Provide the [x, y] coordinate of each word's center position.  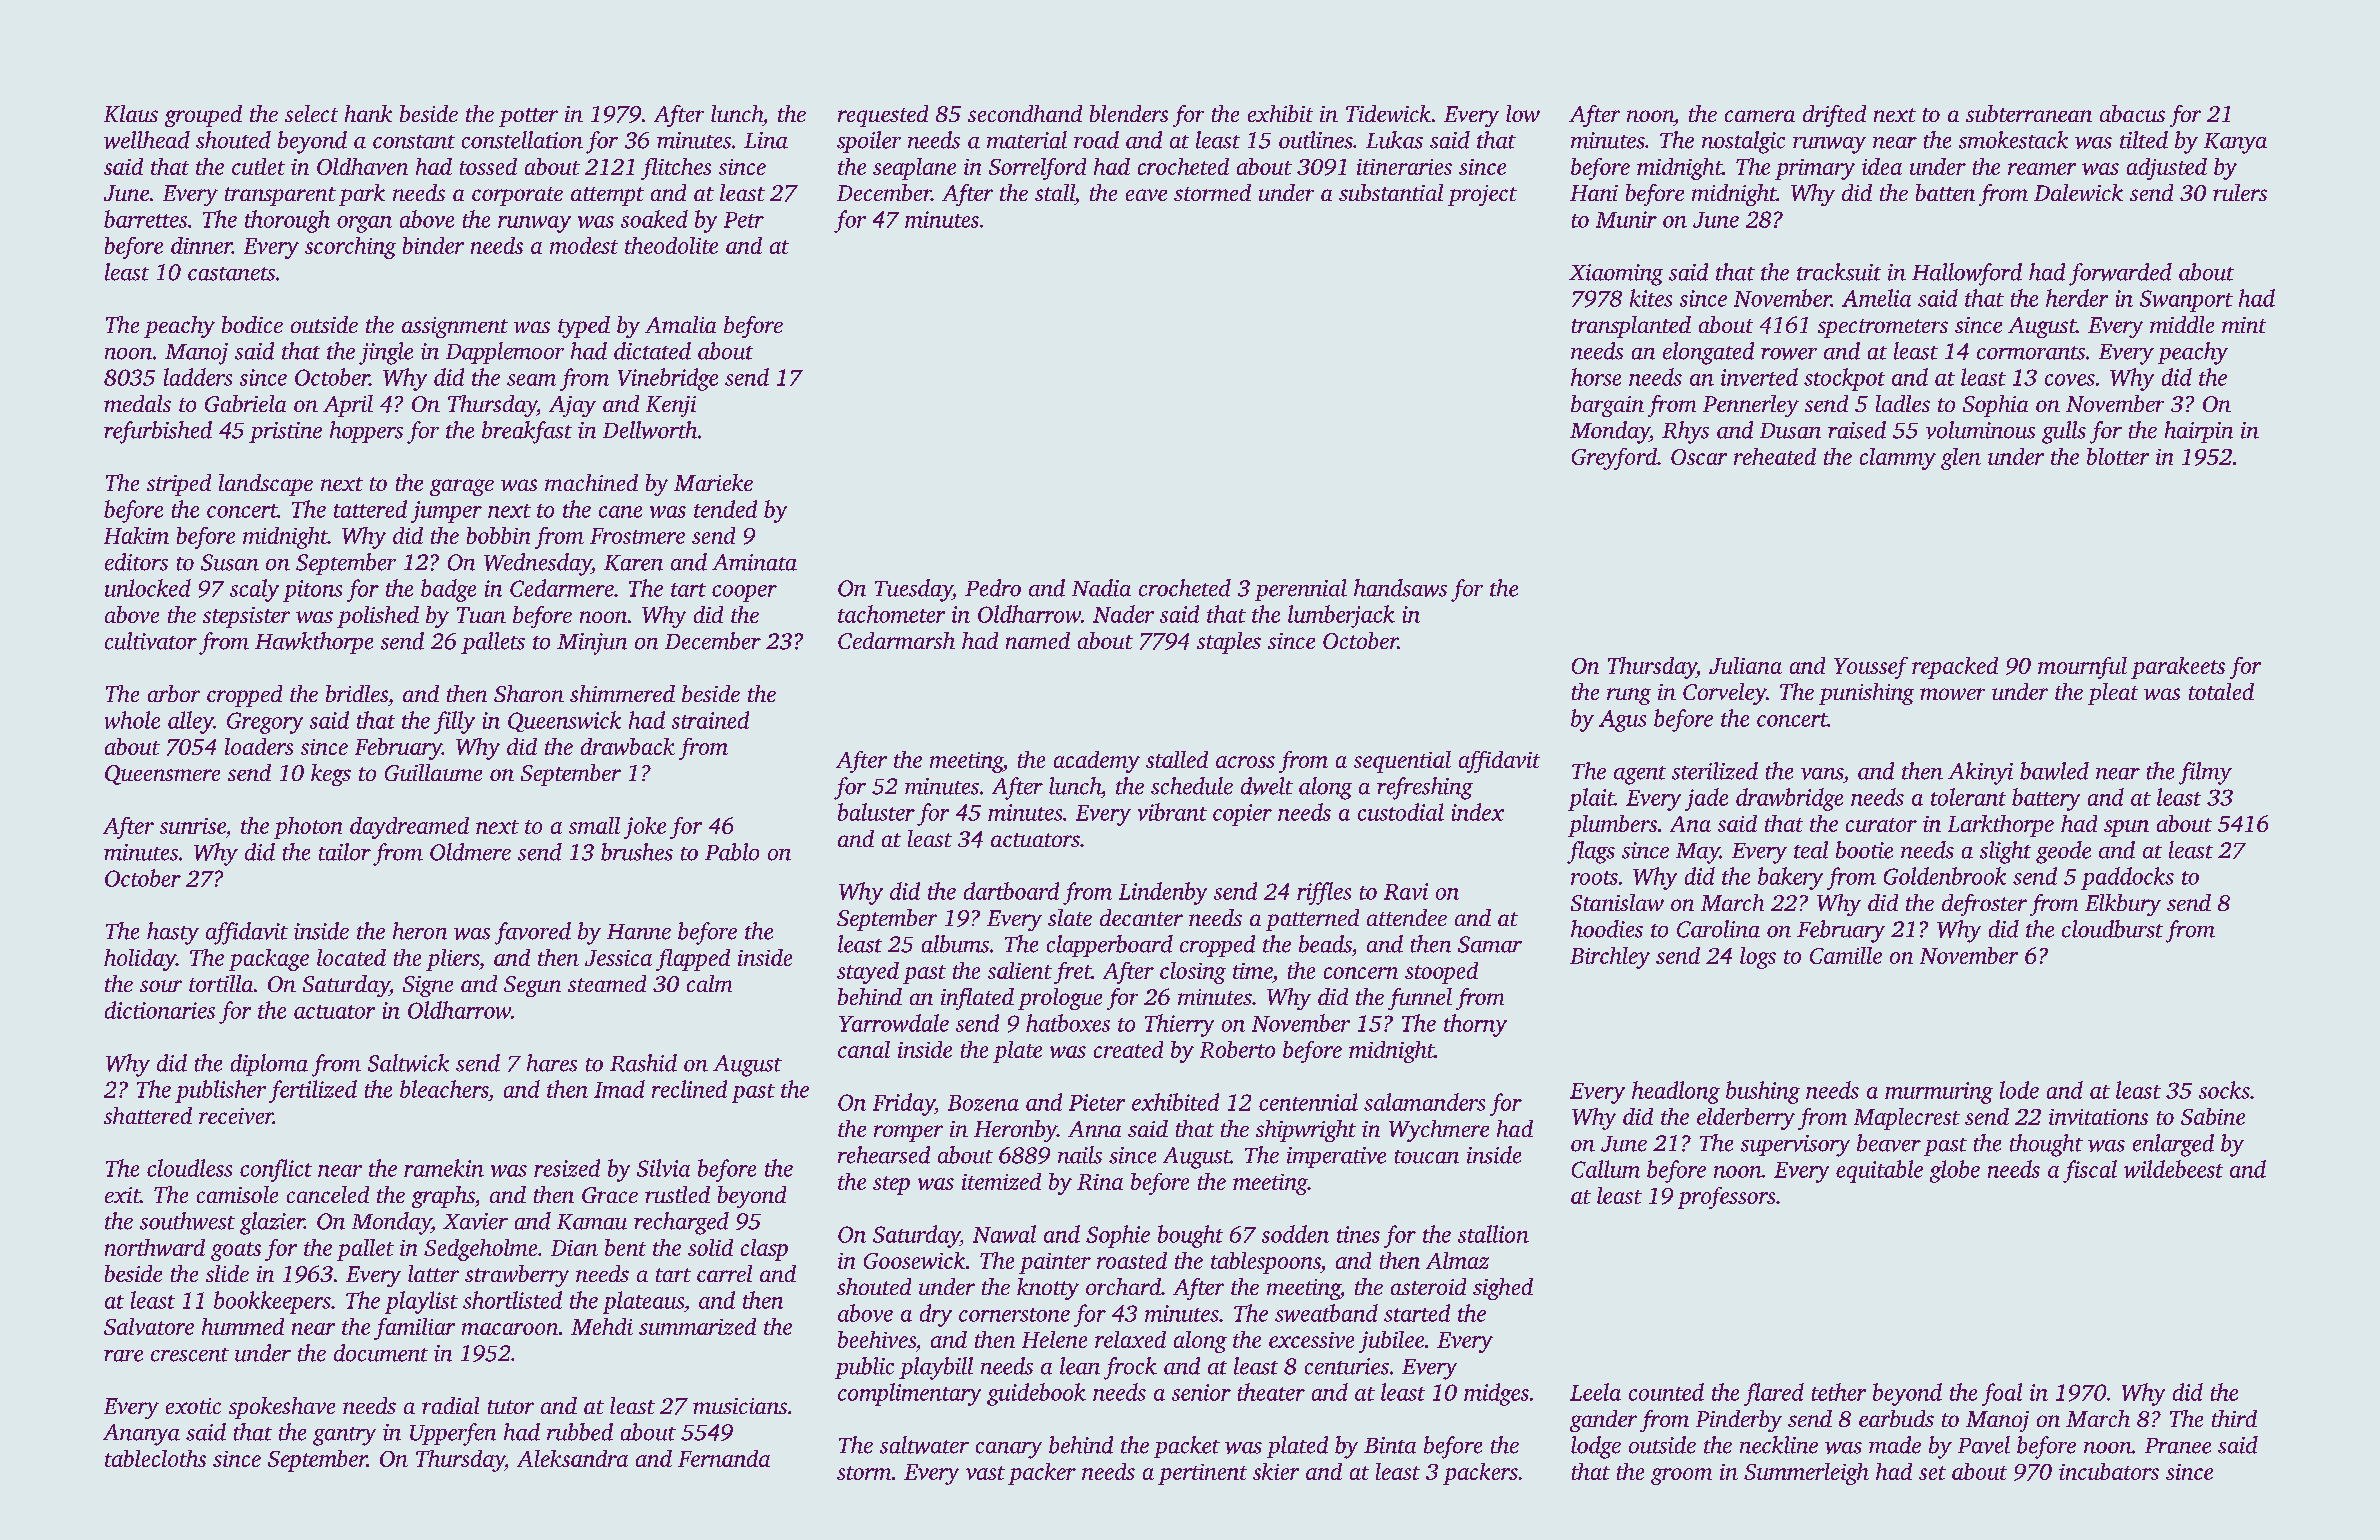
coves [2070, 380]
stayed [868, 973]
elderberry [1746, 1119]
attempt [607, 196]
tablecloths [155, 1458]
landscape [266, 485]
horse [1596, 377]
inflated [977, 999]
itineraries [1404, 167]
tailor [345, 852]
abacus [2132, 113]
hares [552, 1063]
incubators [2109, 1471]
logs [1758, 958]
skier [1276, 1471]
